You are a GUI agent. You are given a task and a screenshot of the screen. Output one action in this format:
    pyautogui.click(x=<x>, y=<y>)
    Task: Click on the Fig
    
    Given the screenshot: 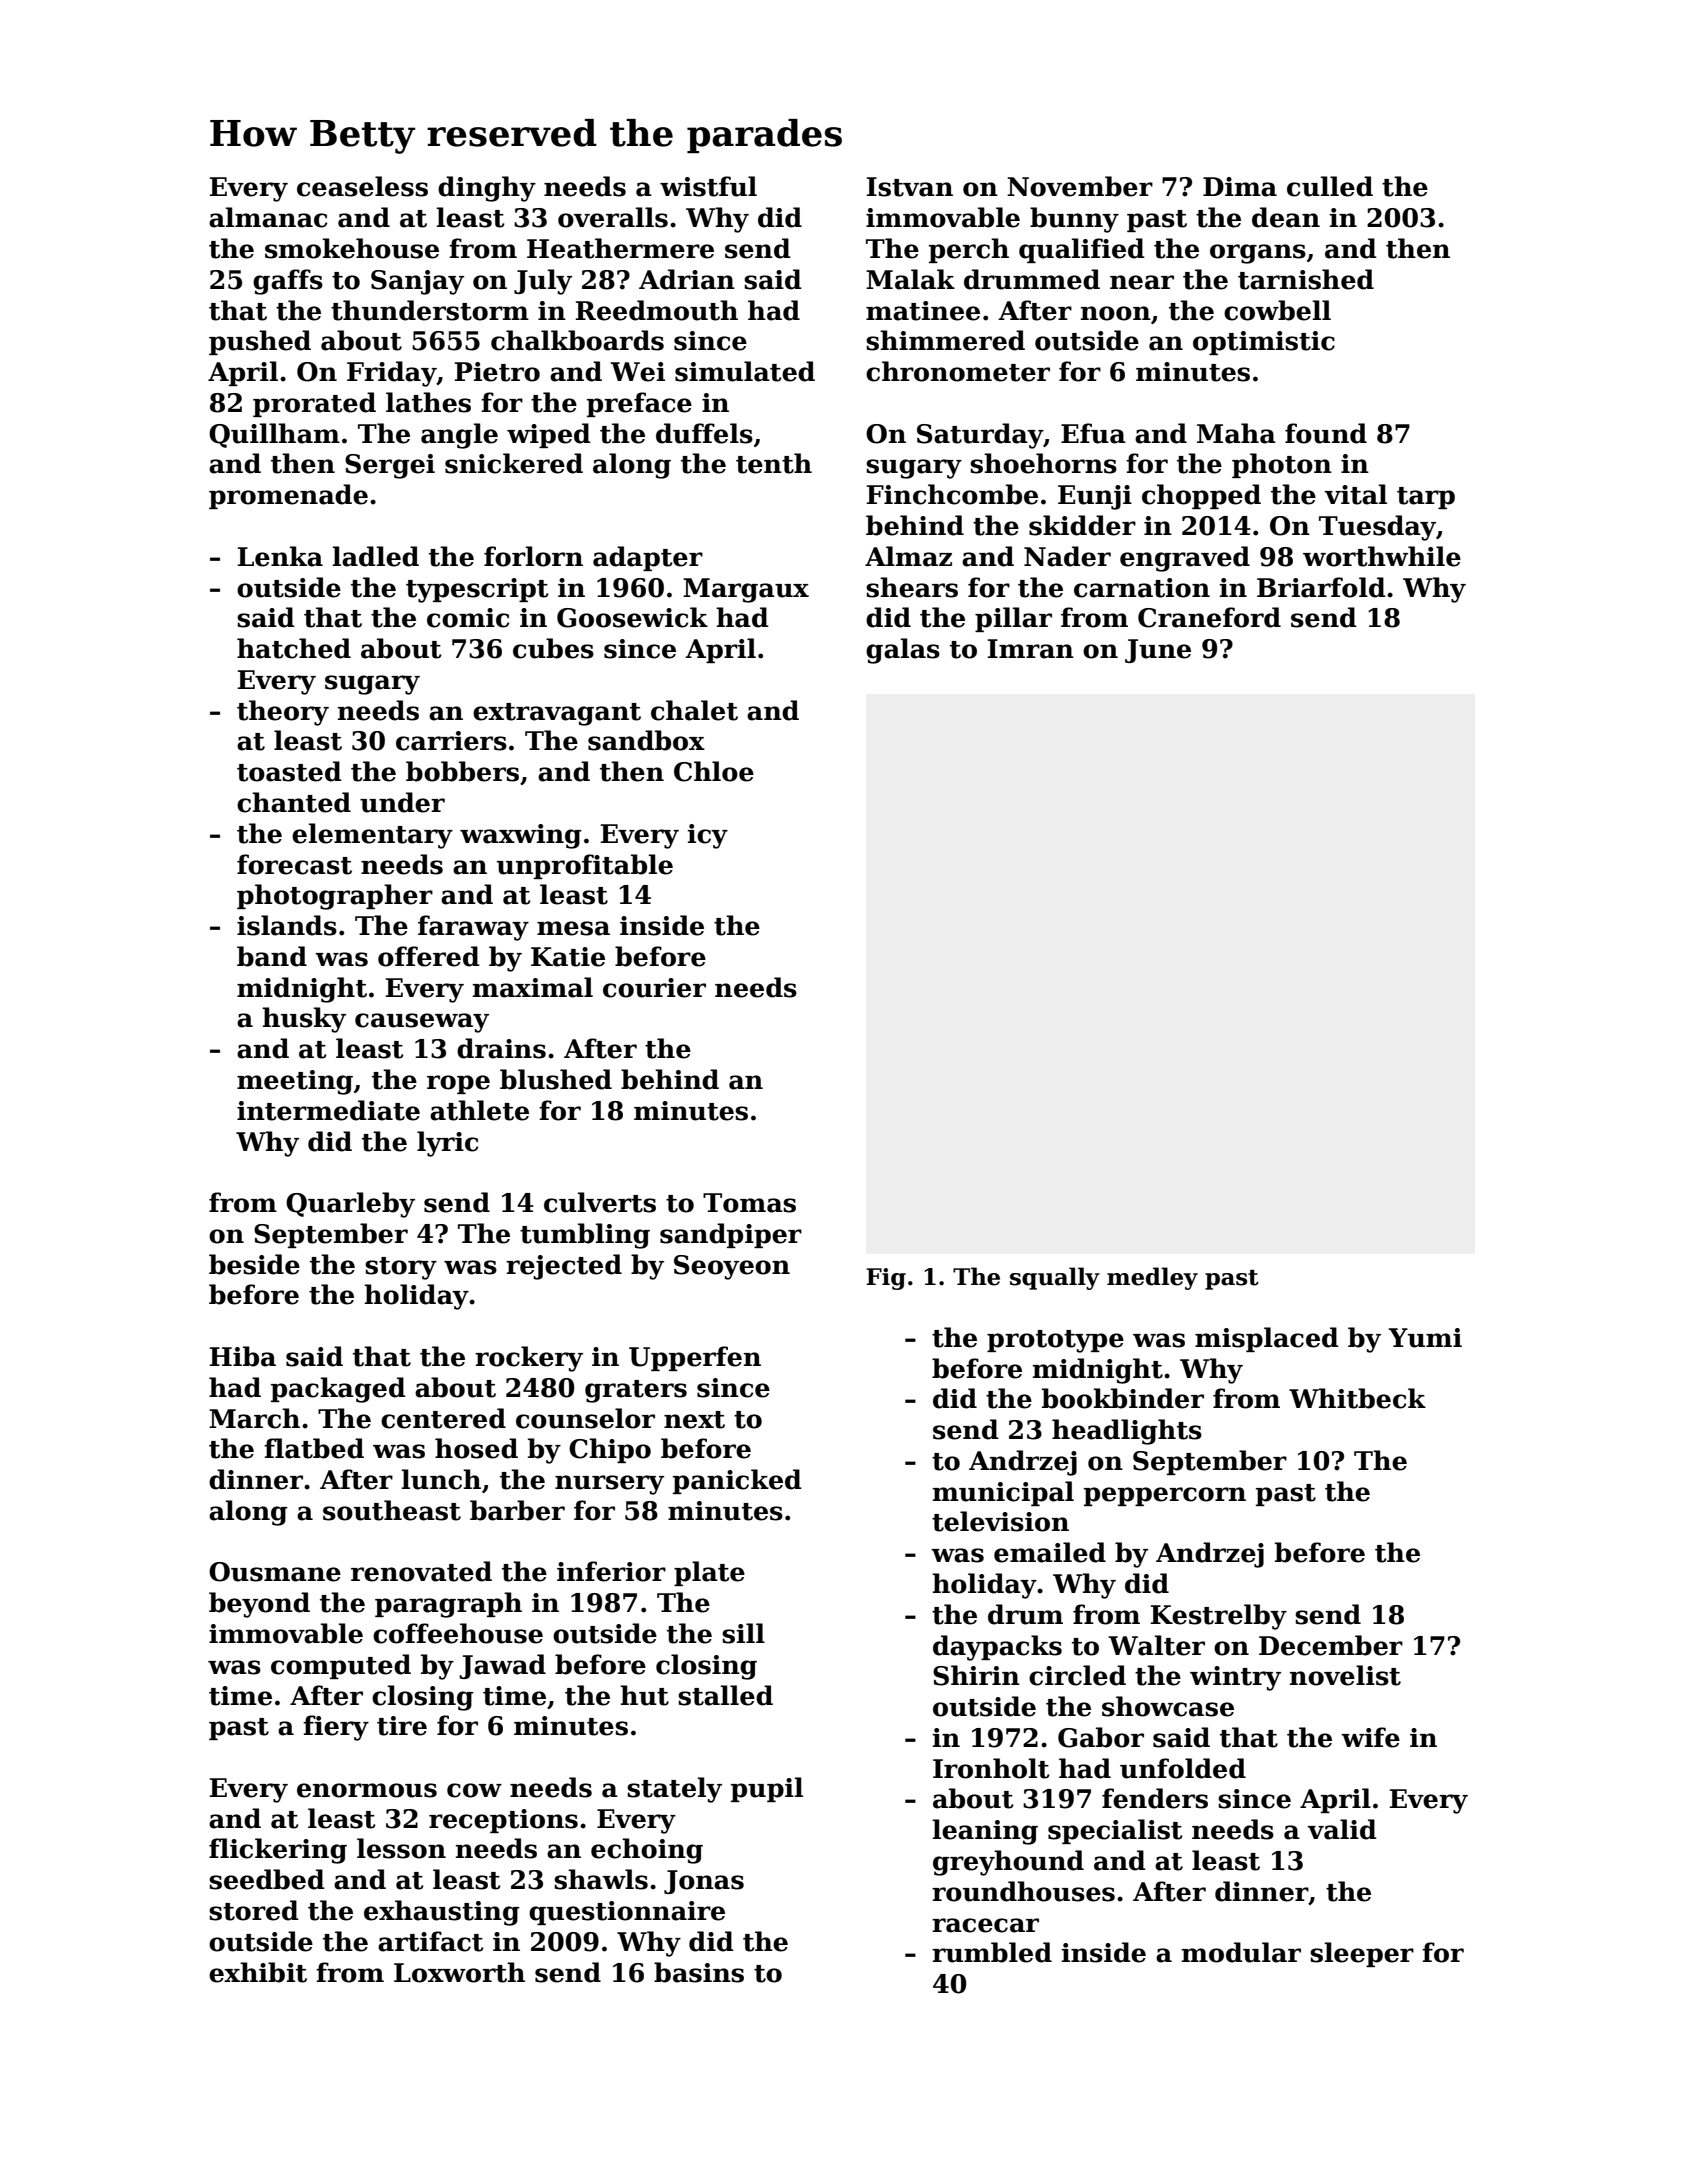 What is the action you would take?
    pyautogui.click(x=886, y=1279)
